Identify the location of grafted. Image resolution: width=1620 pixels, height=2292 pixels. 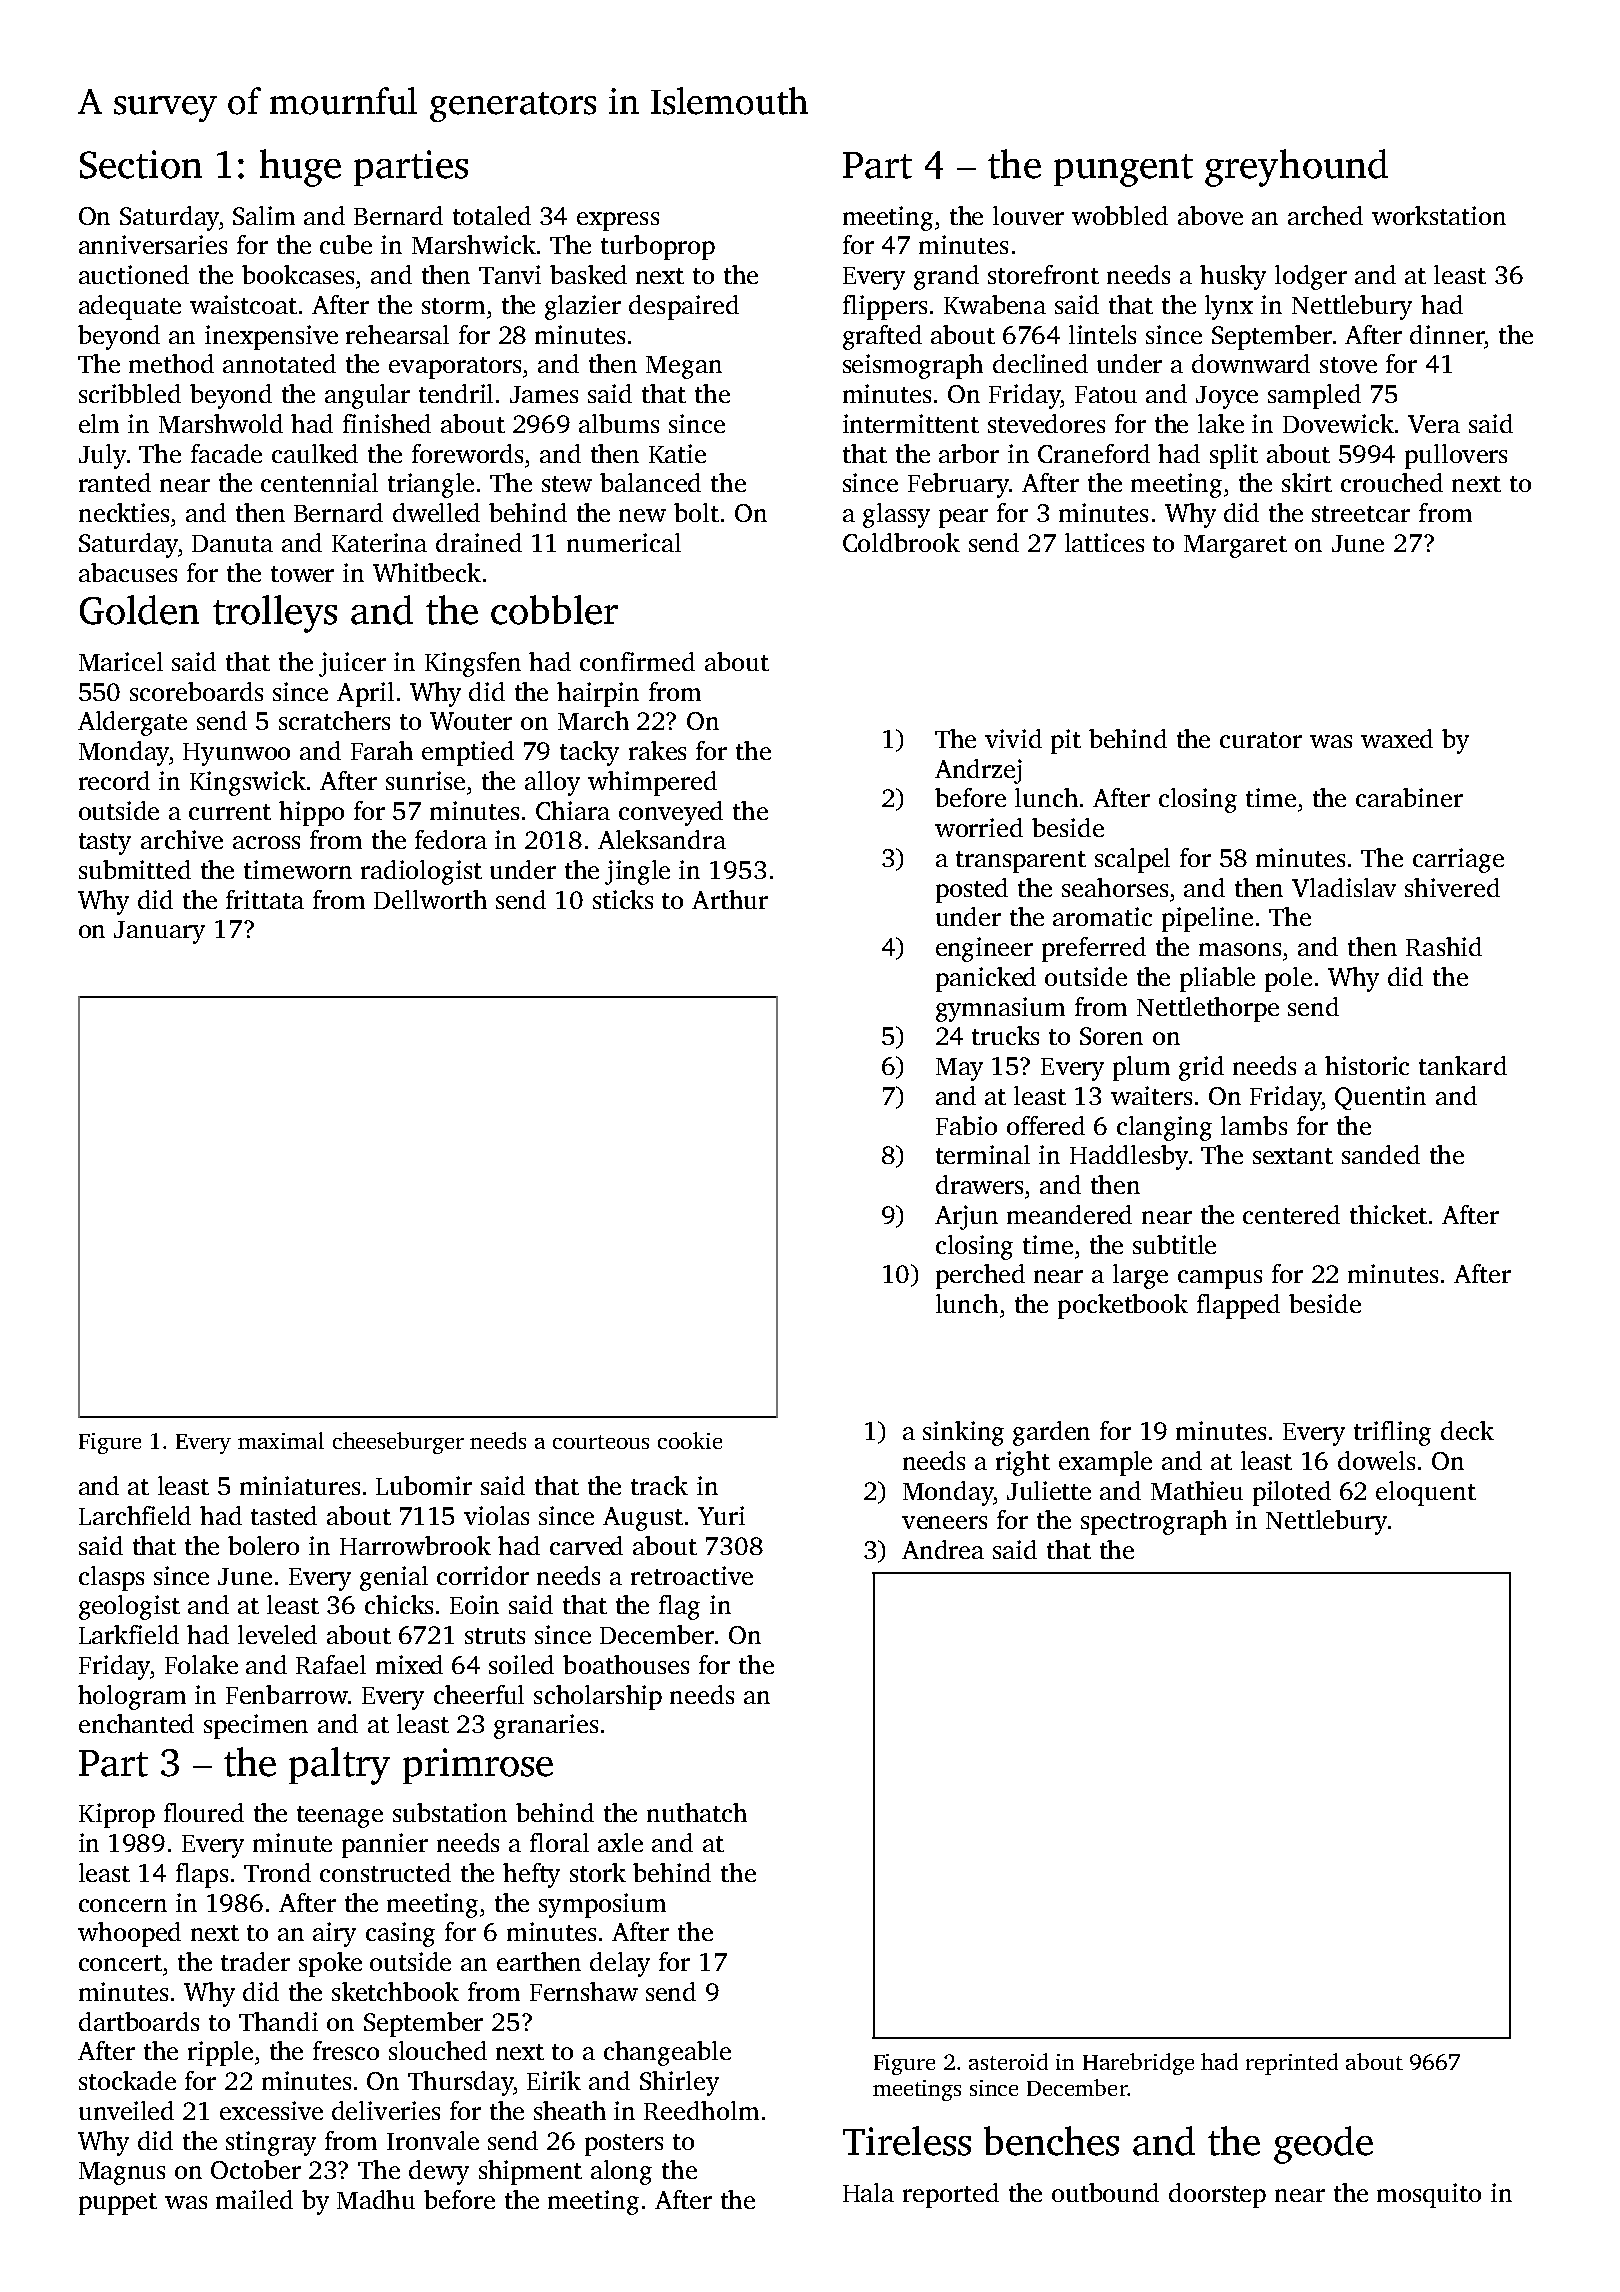
(882, 337).
